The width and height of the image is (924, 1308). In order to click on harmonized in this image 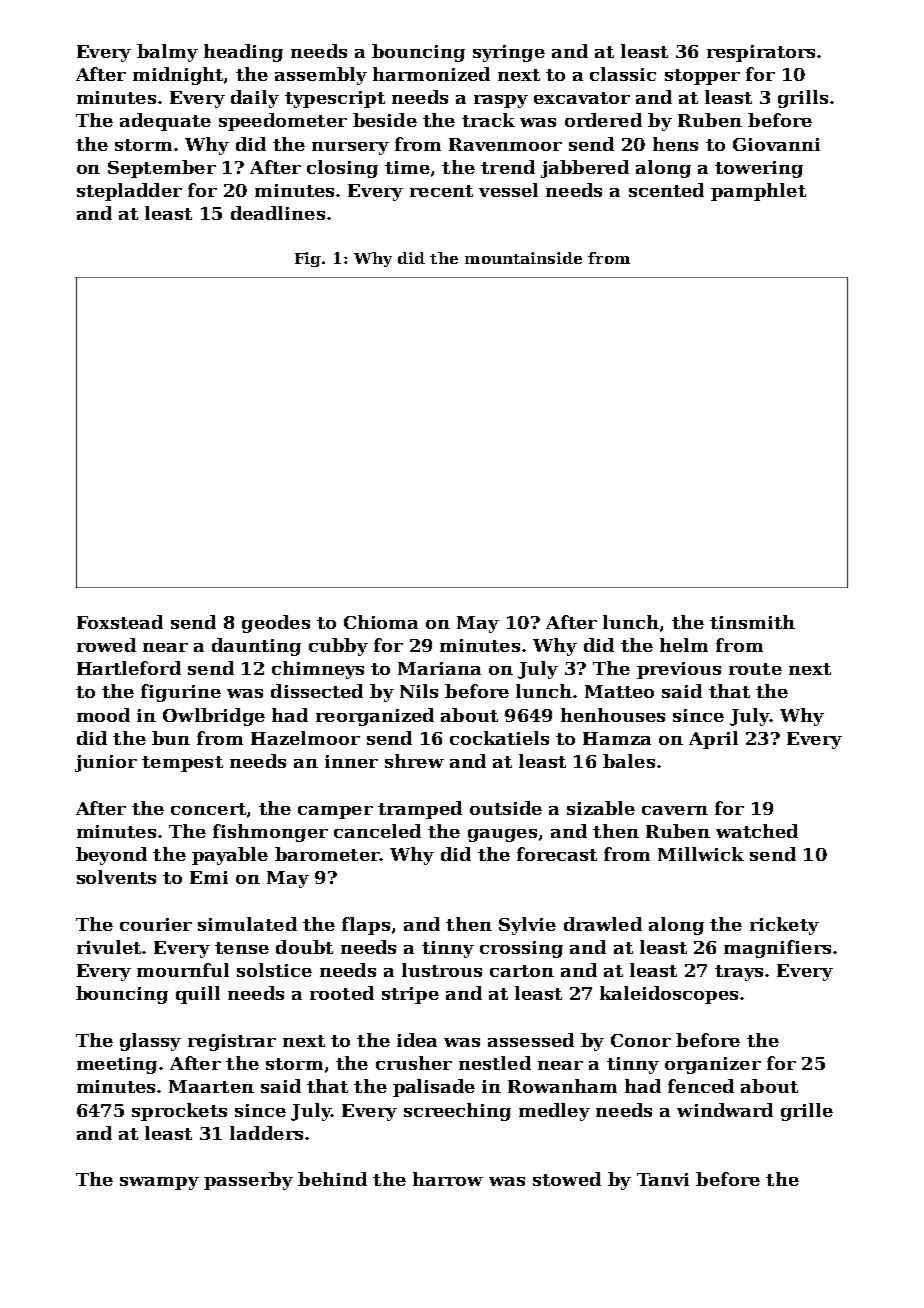, I will do `click(431, 74)`.
